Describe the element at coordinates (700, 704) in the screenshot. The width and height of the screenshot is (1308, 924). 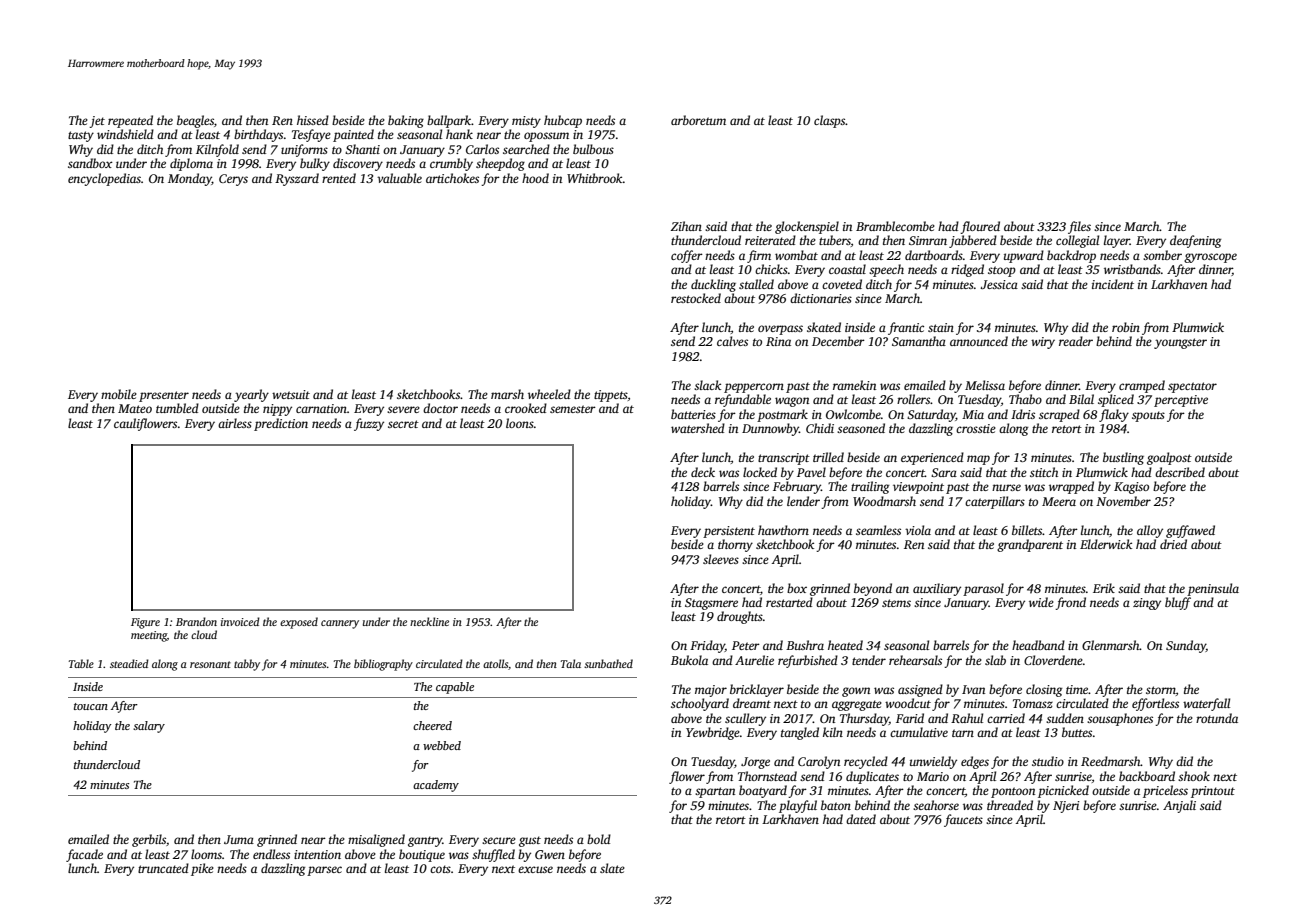
I see `schoolyard` at that location.
